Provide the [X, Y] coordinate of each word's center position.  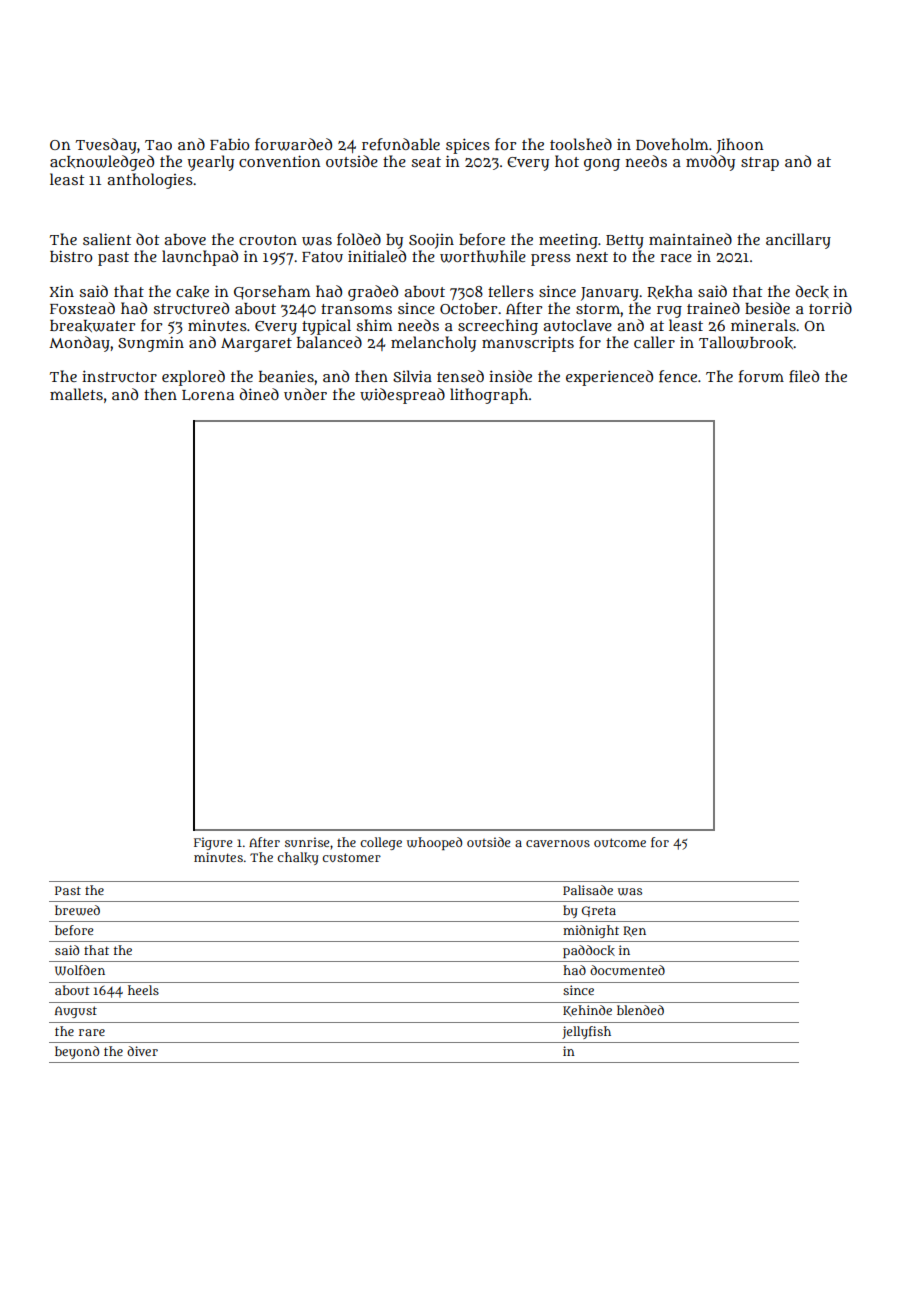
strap [760, 164]
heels [143, 990]
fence [678, 376]
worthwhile [483, 256]
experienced [609, 378]
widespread [402, 396]
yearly [211, 163]
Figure [213, 843]
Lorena [208, 395]
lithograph [489, 396]
